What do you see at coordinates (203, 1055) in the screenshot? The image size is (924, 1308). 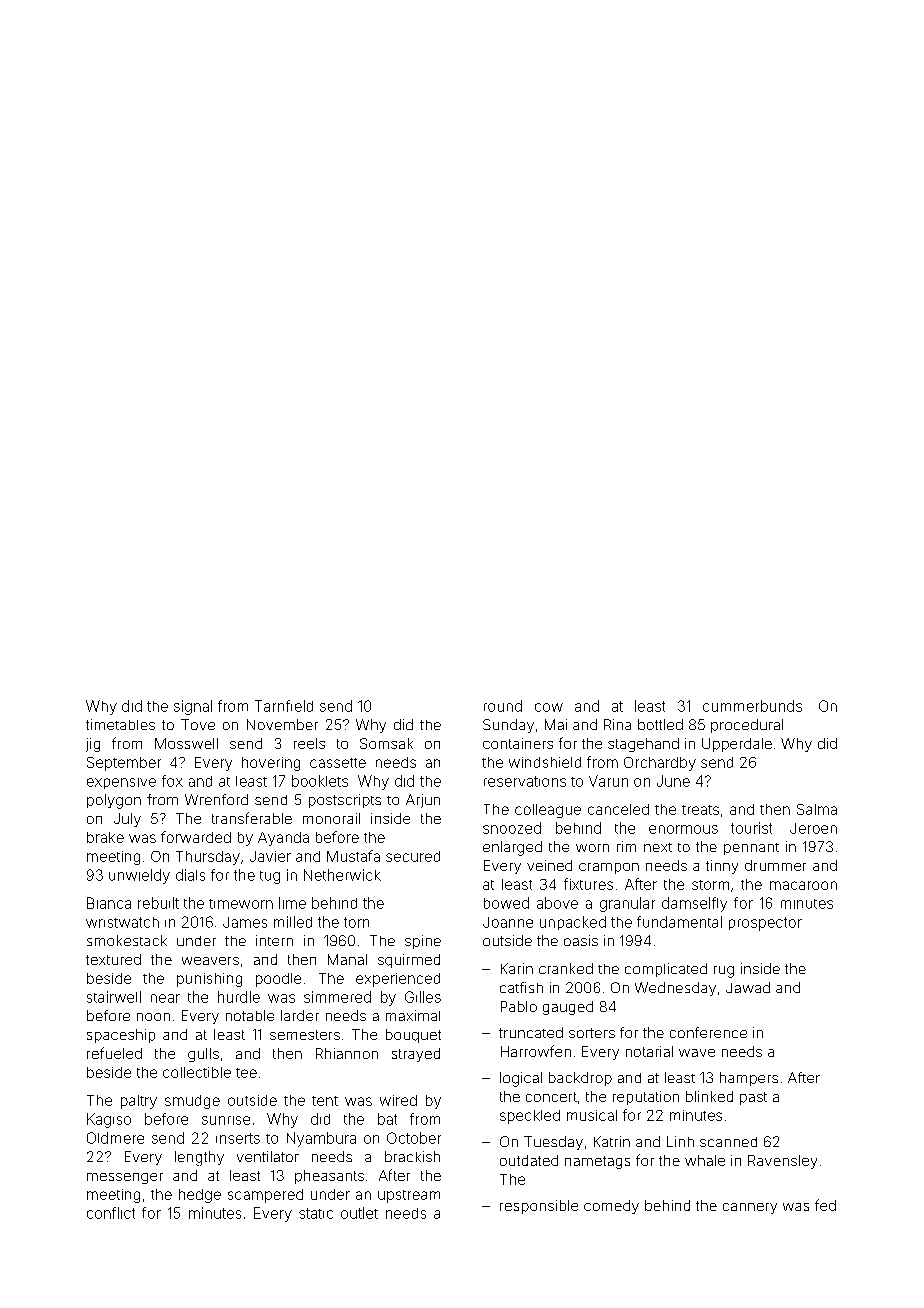 I see `gulls` at bounding box center [203, 1055].
